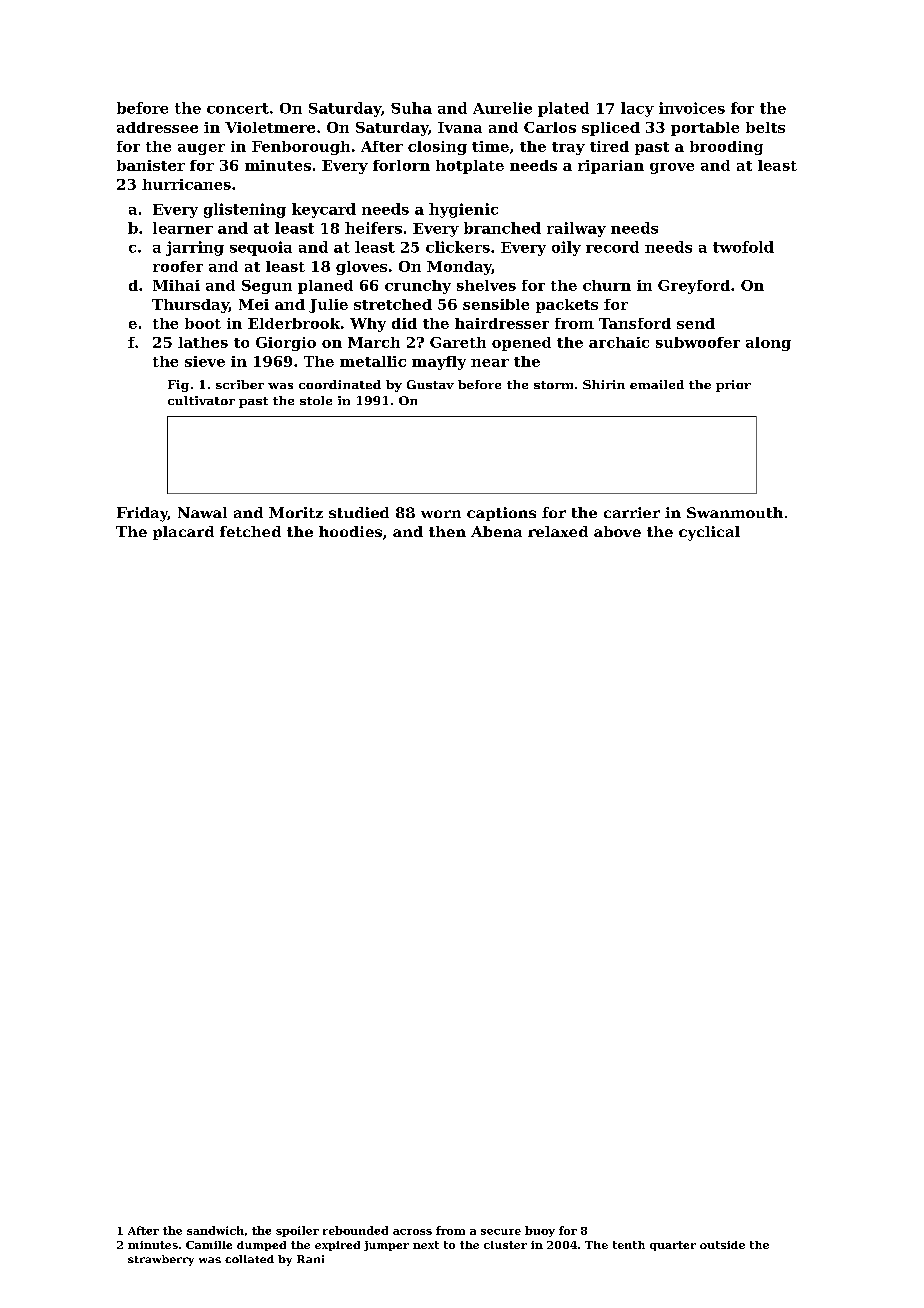 This screenshot has width=924, height=1308. I want to click on then, so click(447, 531).
